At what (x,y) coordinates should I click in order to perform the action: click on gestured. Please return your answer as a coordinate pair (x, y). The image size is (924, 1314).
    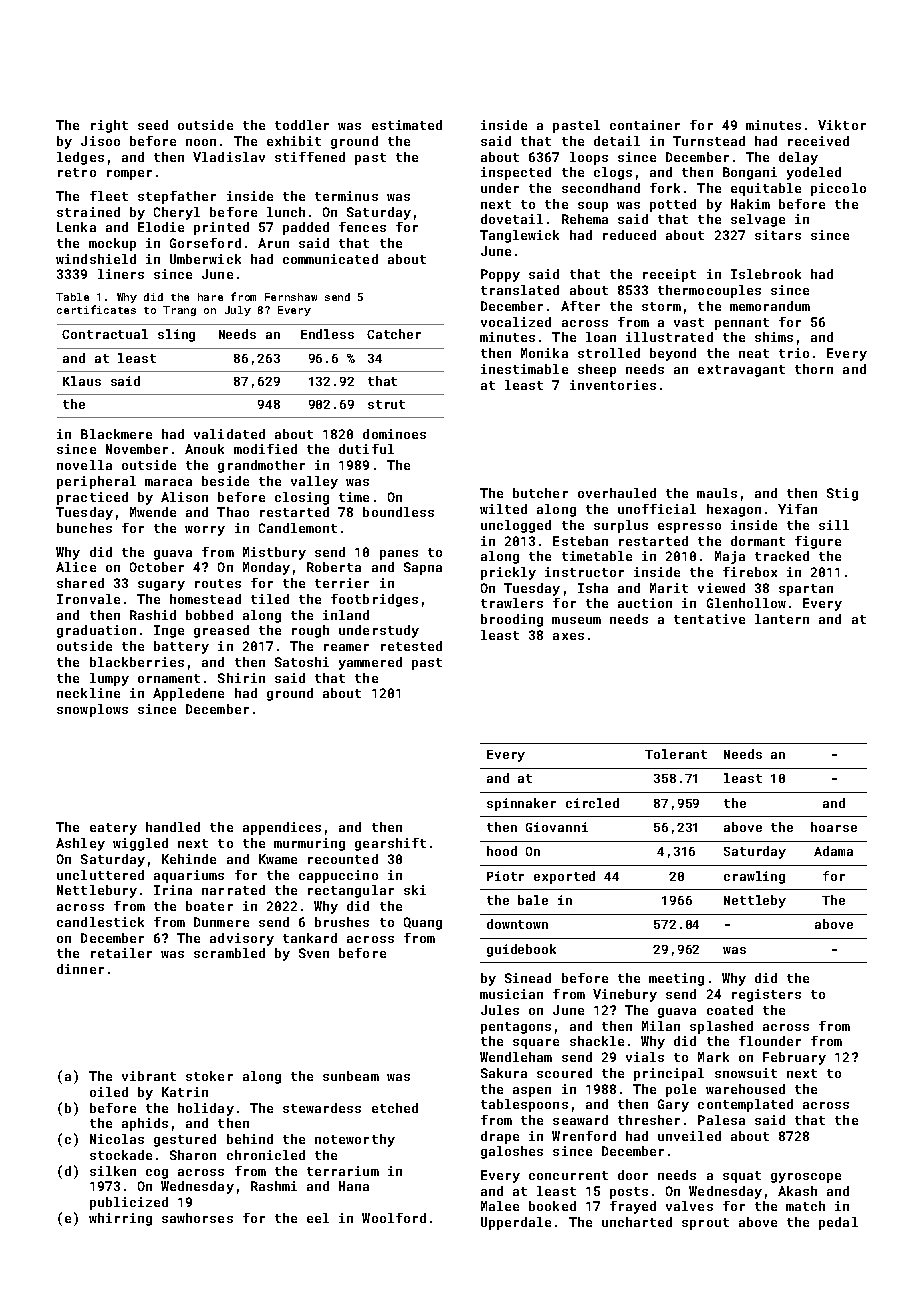
    Looking at the image, I should click on (185, 1140).
